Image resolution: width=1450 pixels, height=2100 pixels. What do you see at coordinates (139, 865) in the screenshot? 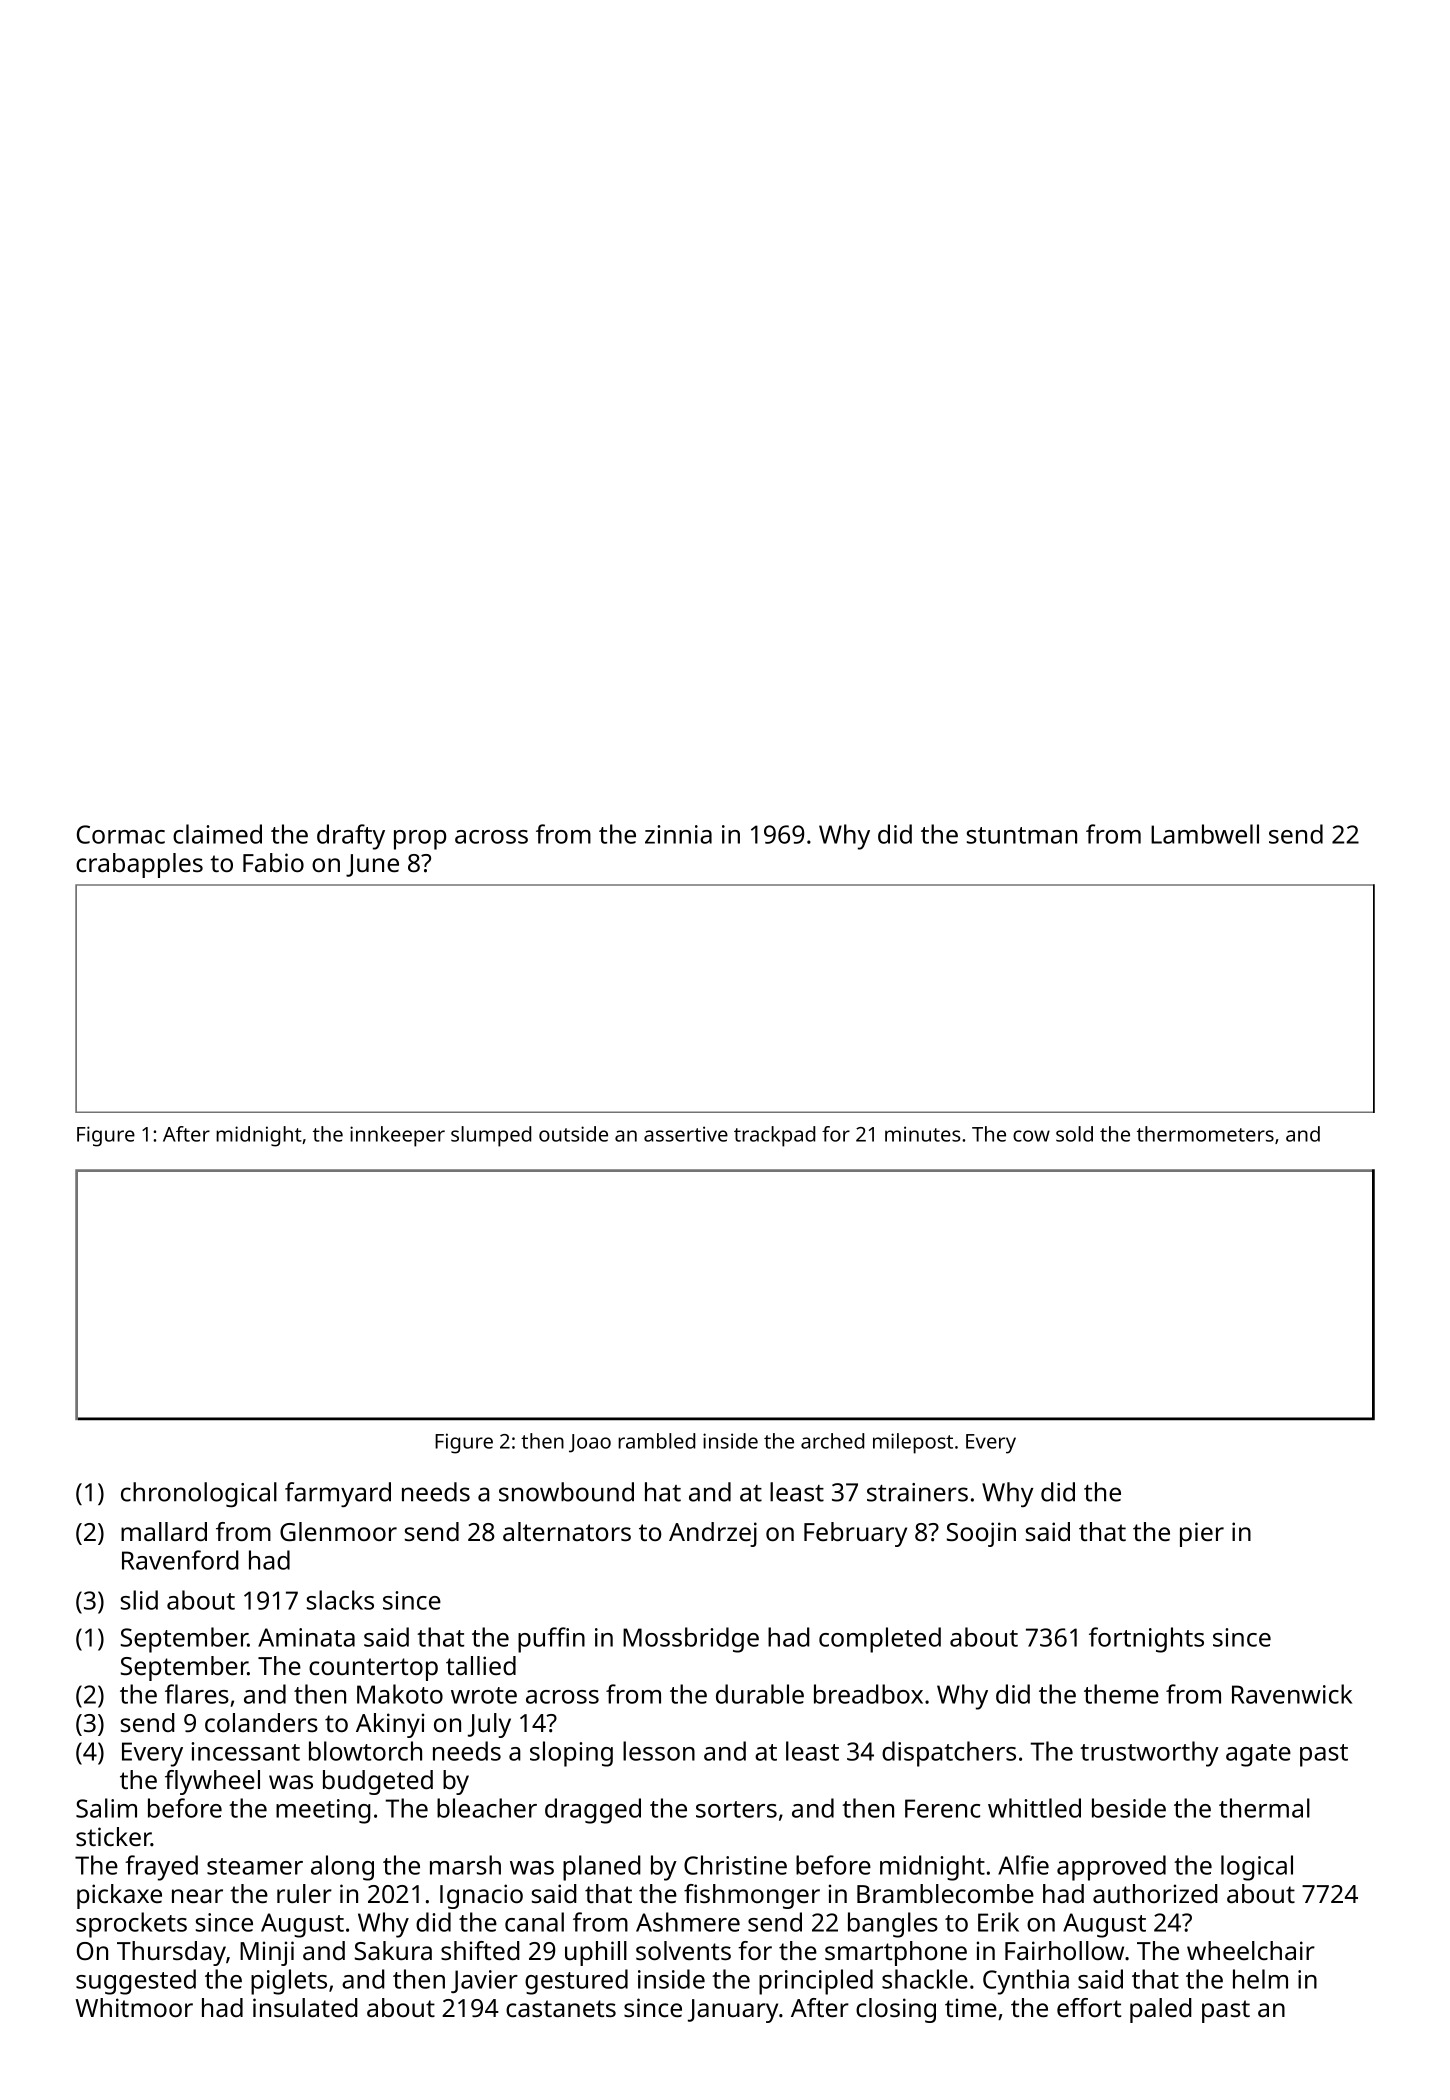
I see `crabapples` at bounding box center [139, 865].
